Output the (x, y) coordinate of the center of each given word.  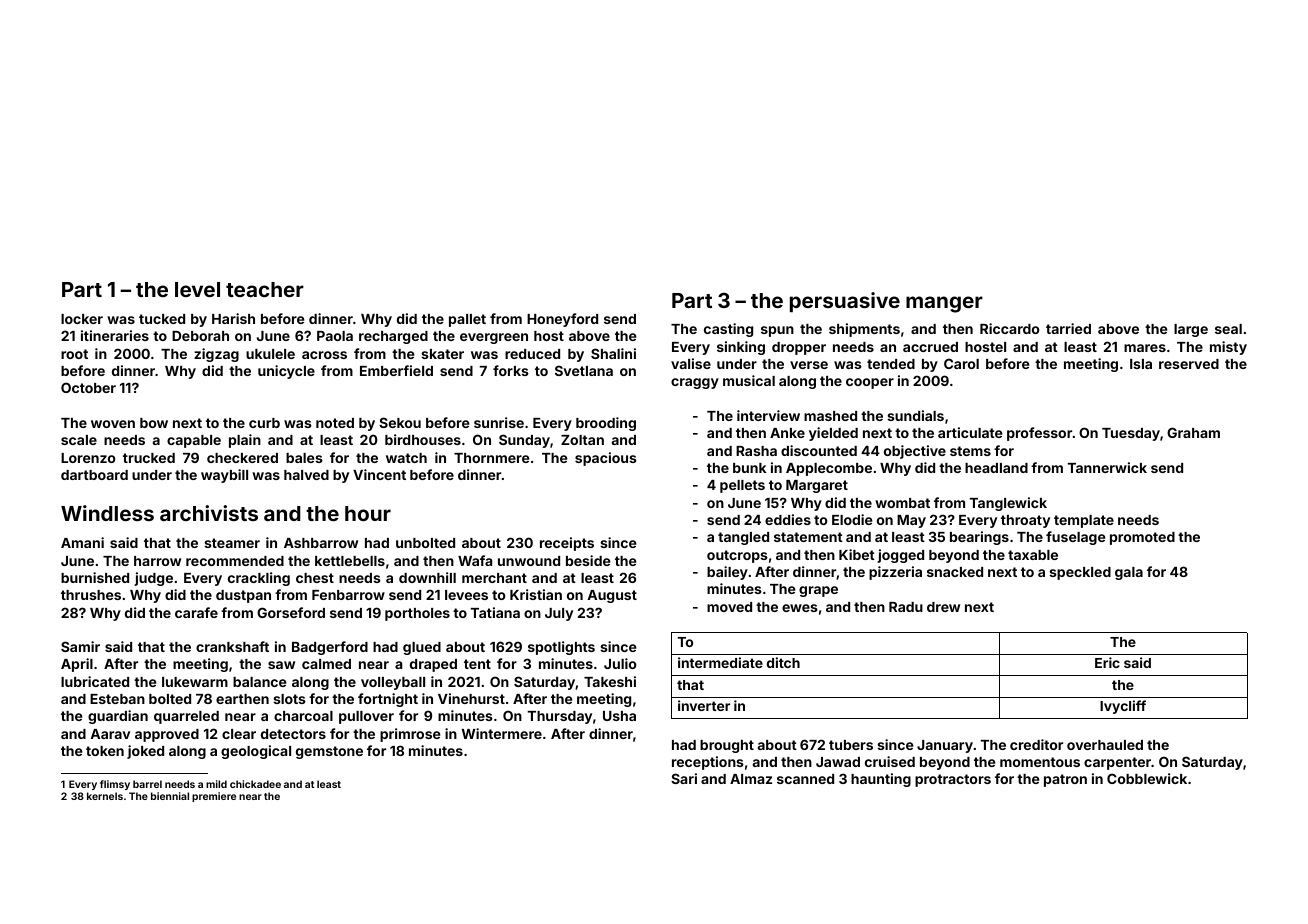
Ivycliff (1123, 707)
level (197, 289)
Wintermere (502, 733)
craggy (695, 383)
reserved (1189, 364)
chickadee (255, 784)
